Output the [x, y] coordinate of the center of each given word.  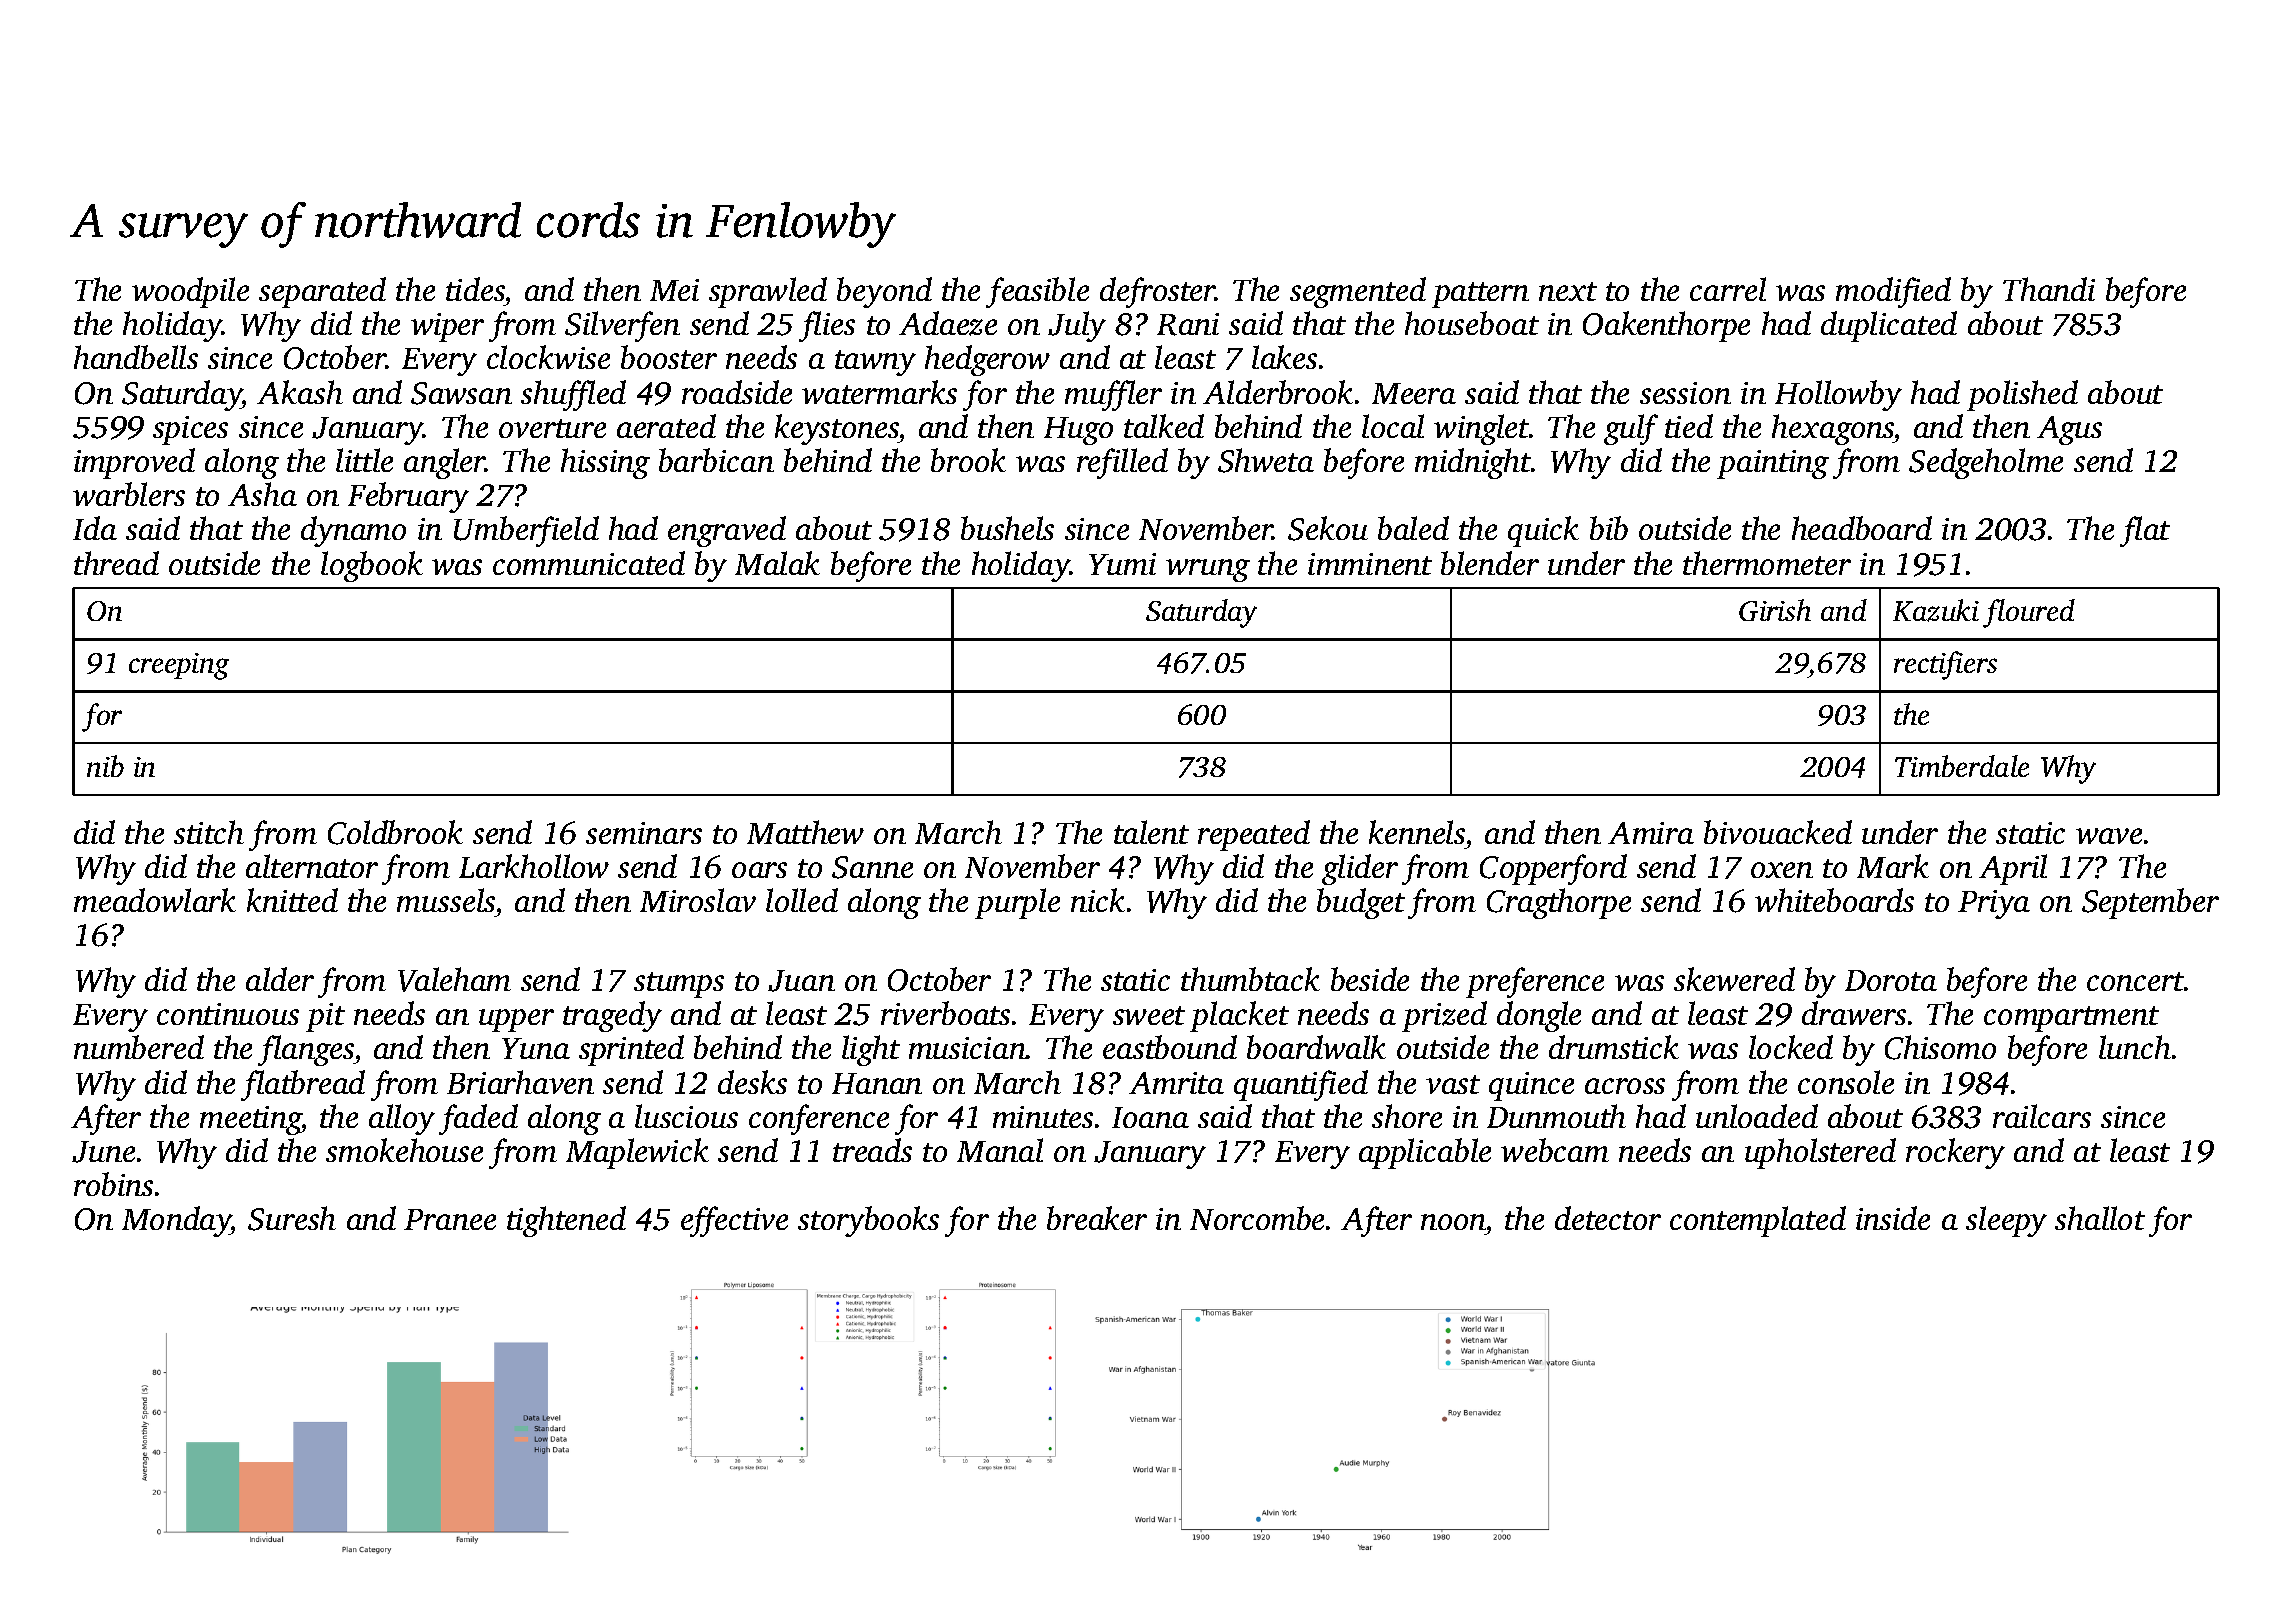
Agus [2069, 430]
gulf [1631, 429]
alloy [402, 1119]
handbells [136, 357]
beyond [884, 292]
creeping [179, 666]
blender [1490, 563]
